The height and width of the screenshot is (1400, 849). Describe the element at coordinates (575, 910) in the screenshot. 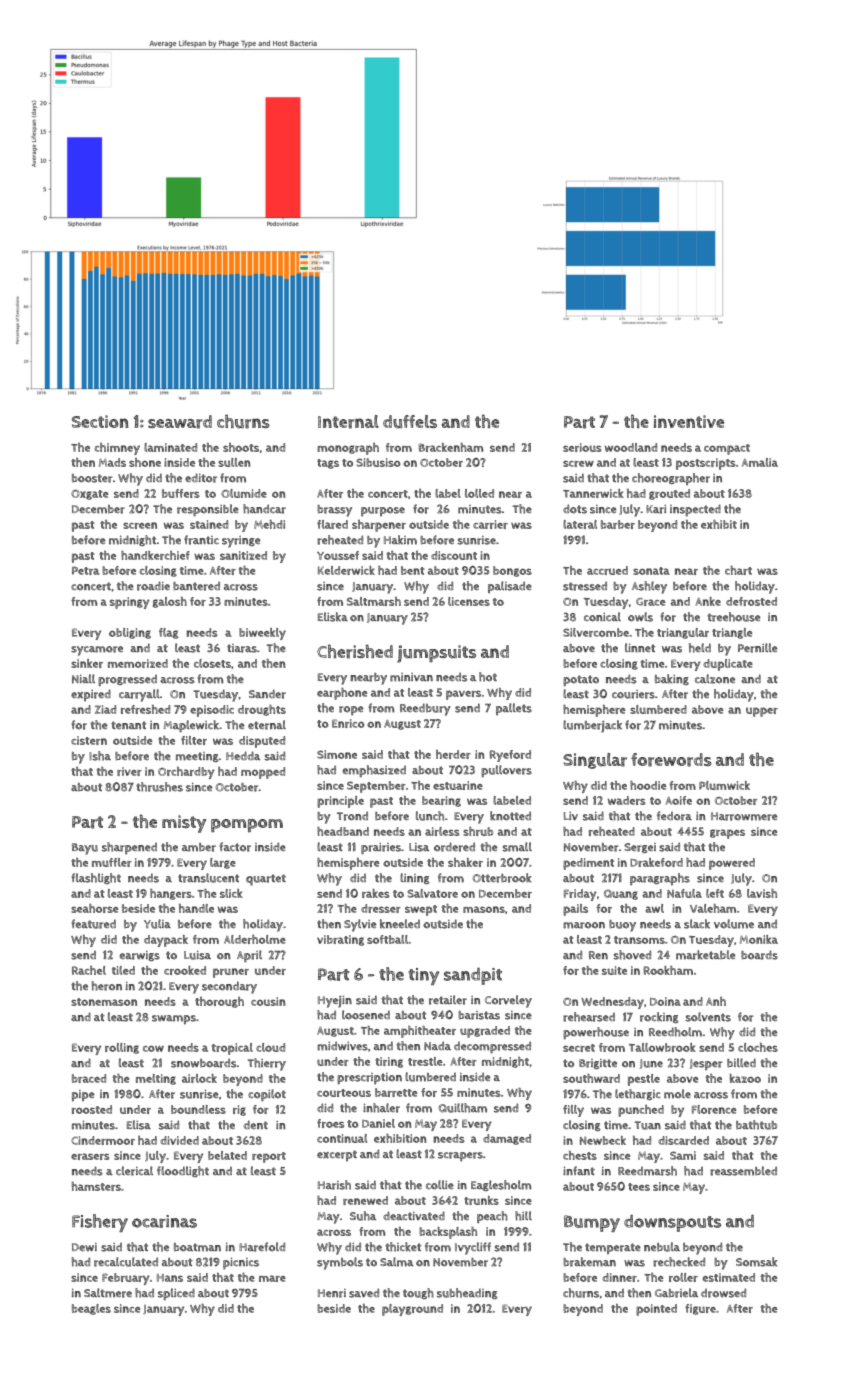

I see `pails` at that location.
